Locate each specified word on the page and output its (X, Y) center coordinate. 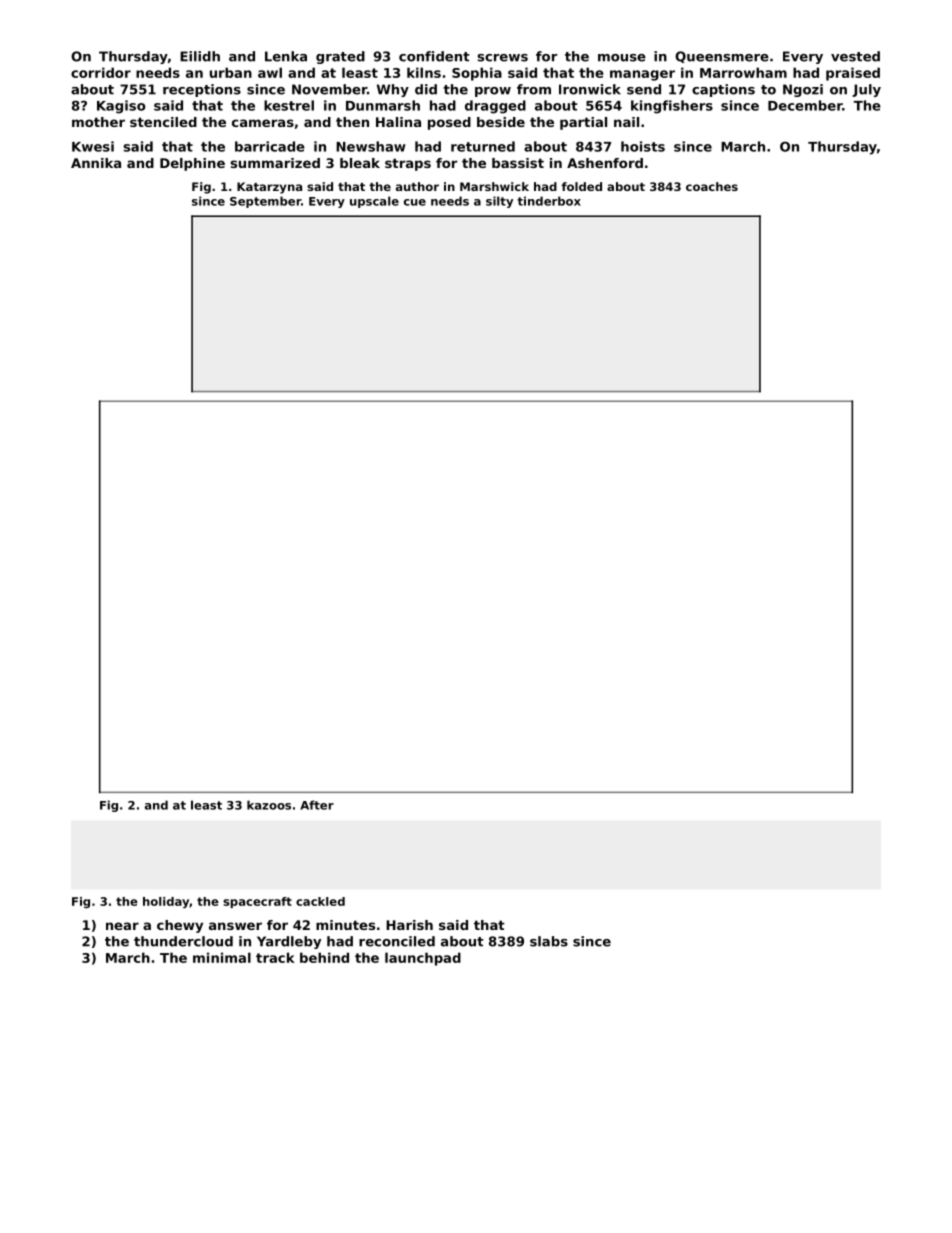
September (265, 202)
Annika (96, 163)
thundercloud (183, 941)
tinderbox (549, 201)
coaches (712, 186)
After (317, 805)
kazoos (269, 805)
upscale (374, 202)
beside (501, 122)
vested (855, 56)
